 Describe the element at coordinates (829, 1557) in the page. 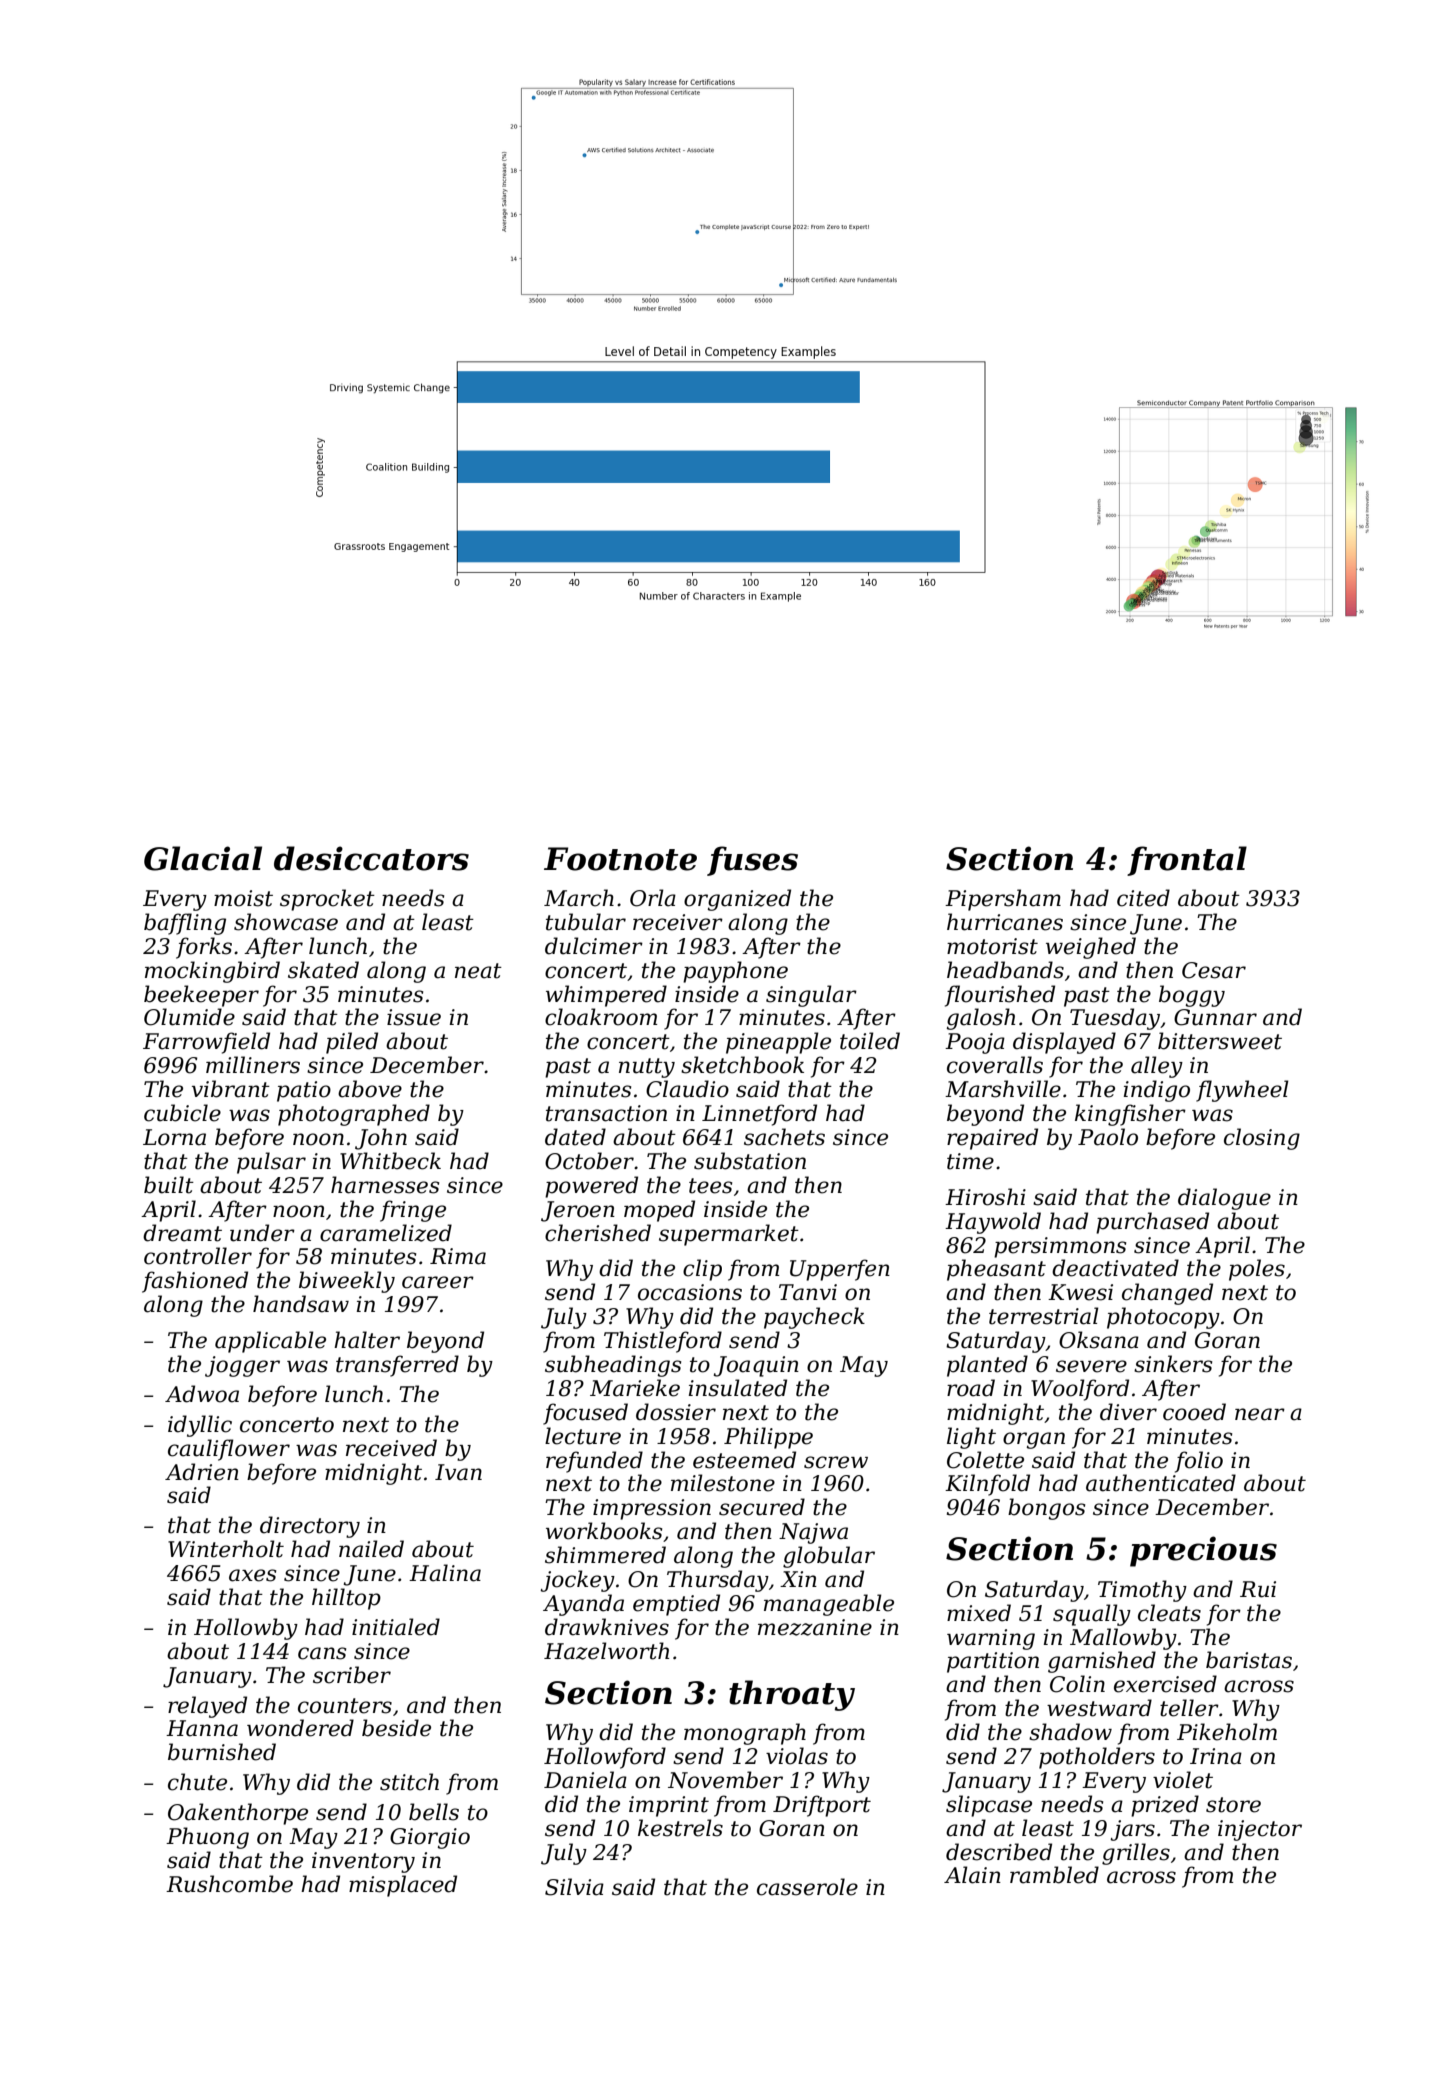

I see `globular` at that location.
